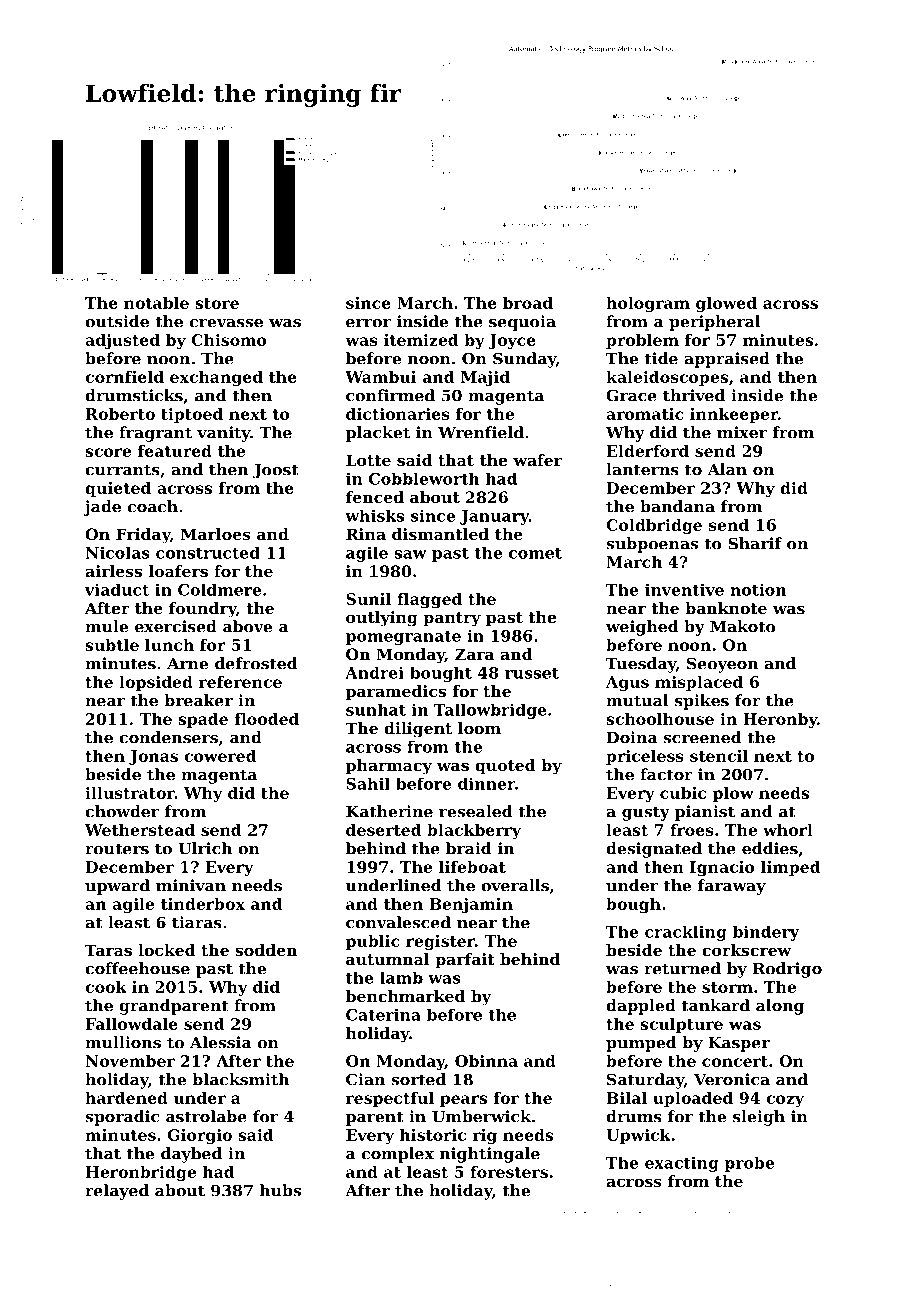 The width and height of the screenshot is (908, 1316). Describe the element at coordinates (203, 720) in the screenshot. I see `spade` at that location.
